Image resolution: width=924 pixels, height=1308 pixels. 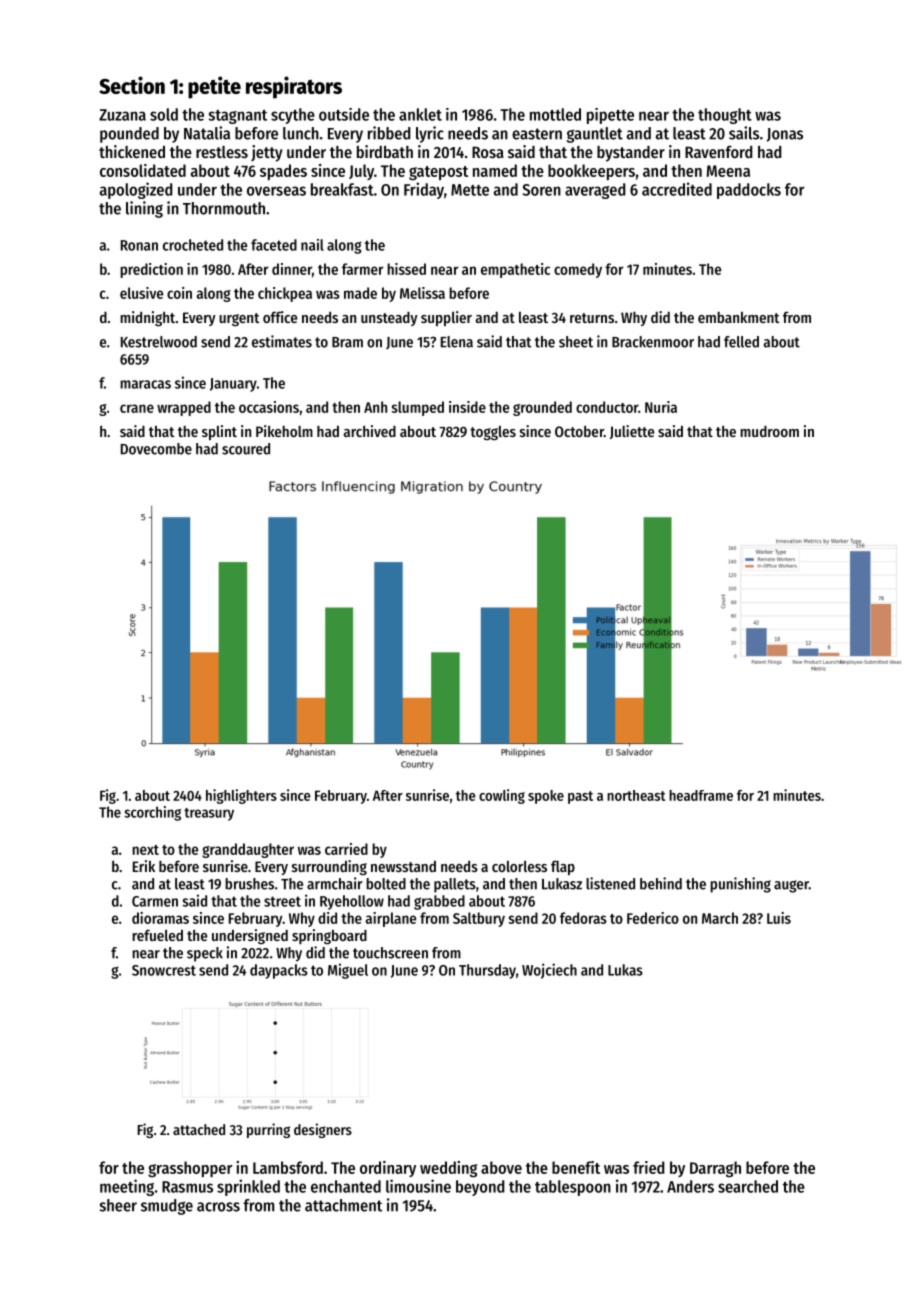 What do you see at coordinates (248, 1187) in the screenshot?
I see `sprinkled` at bounding box center [248, 1187].
